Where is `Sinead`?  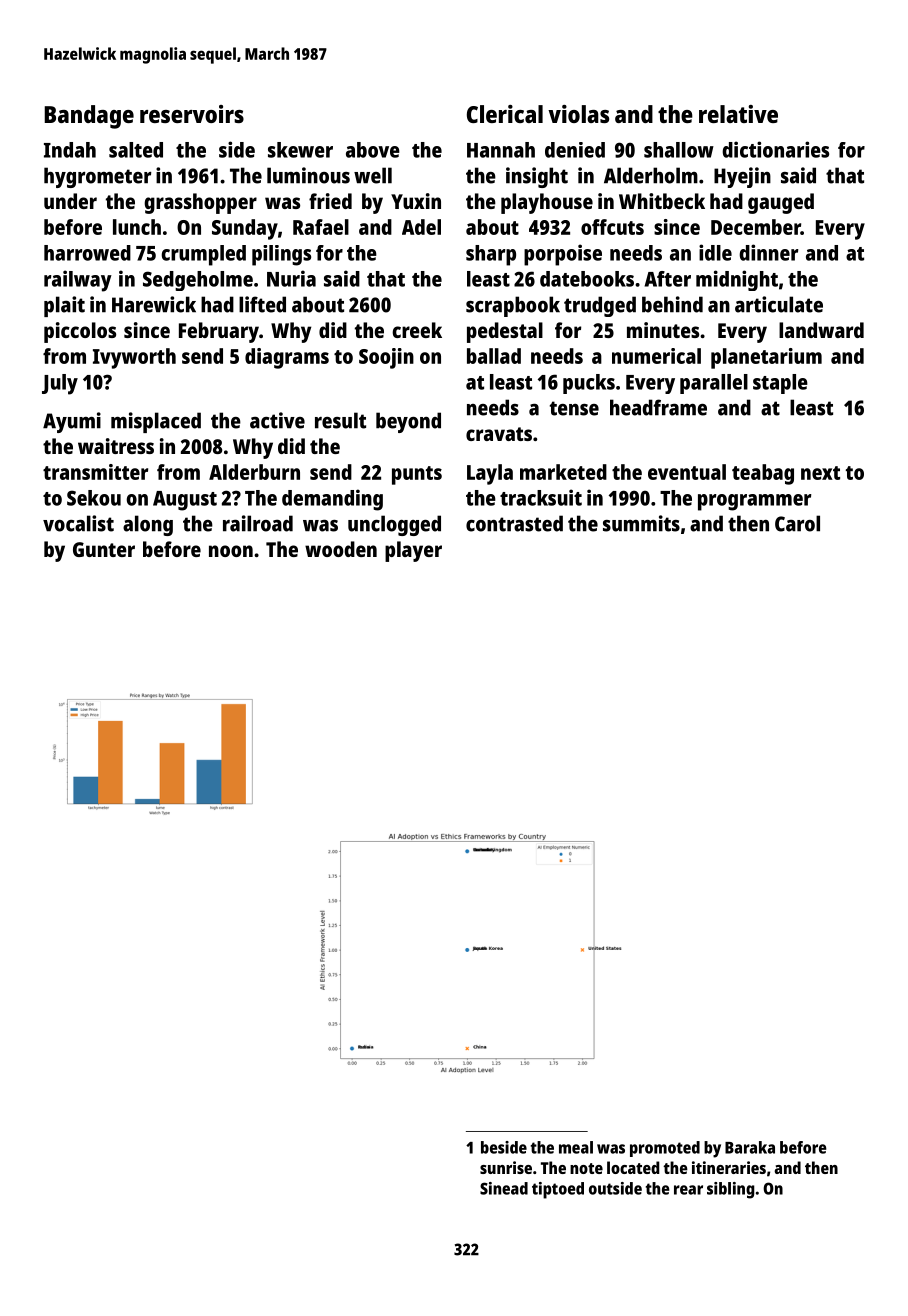
Sinead is located at coordinates (504, 1188).
